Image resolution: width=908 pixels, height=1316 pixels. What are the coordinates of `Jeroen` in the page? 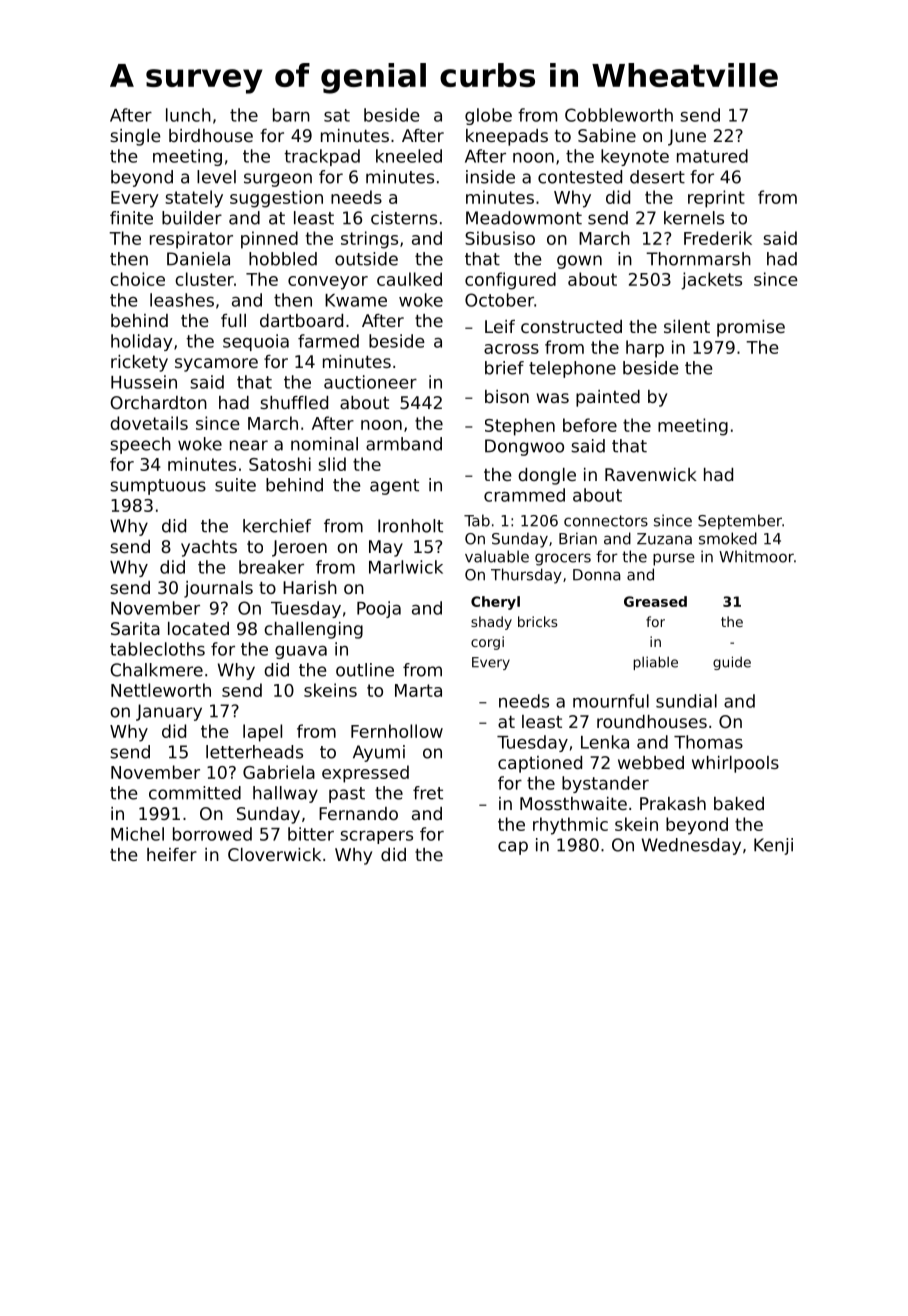 It's located at (299, 548).
